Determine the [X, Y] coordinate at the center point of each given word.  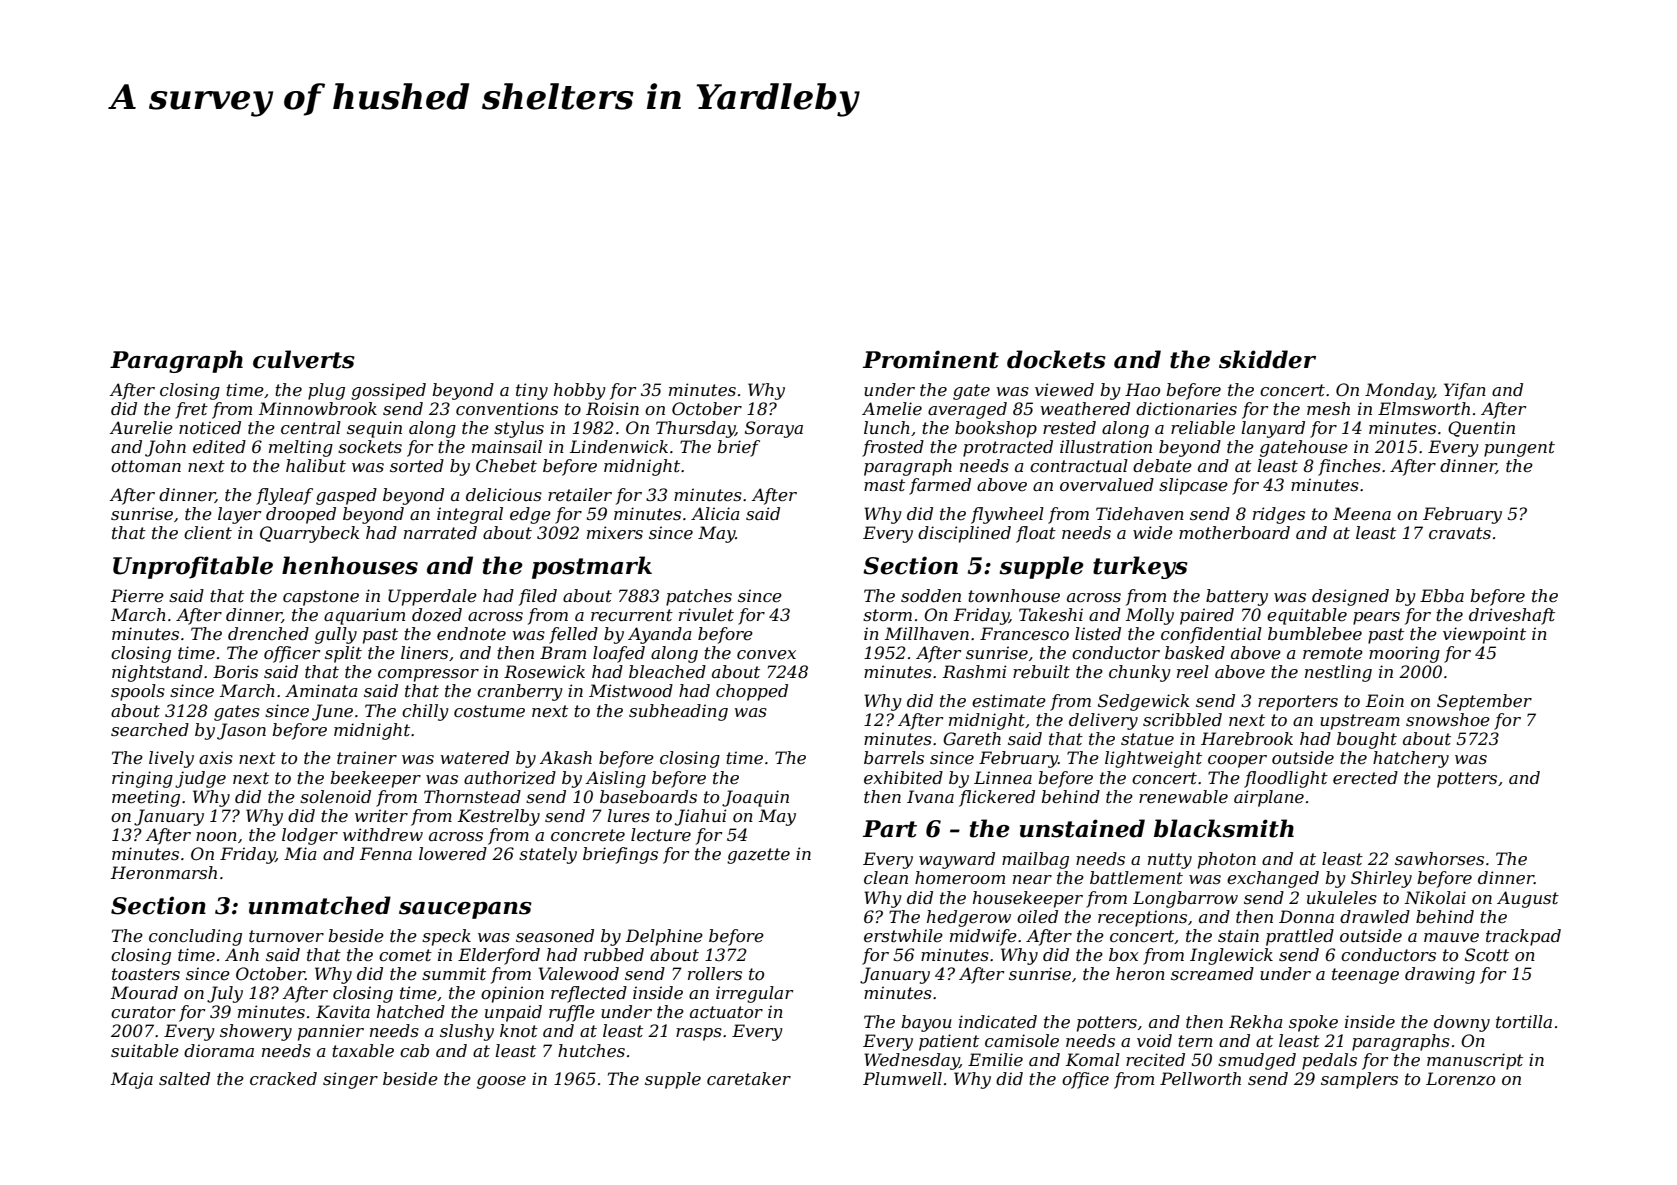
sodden [931, 595]
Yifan [1465, 391]
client [208, 532]
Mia [300, 853]
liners [424, 652]
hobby [580, 391]
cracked [283, 1078]
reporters [1298, 703]
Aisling [615, 779]
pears [1376, 618]
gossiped [388, 391]
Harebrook [1247, 738]
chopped [752, 692]
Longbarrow [1185, 899]
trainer [367, 757]
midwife [983, 937]
